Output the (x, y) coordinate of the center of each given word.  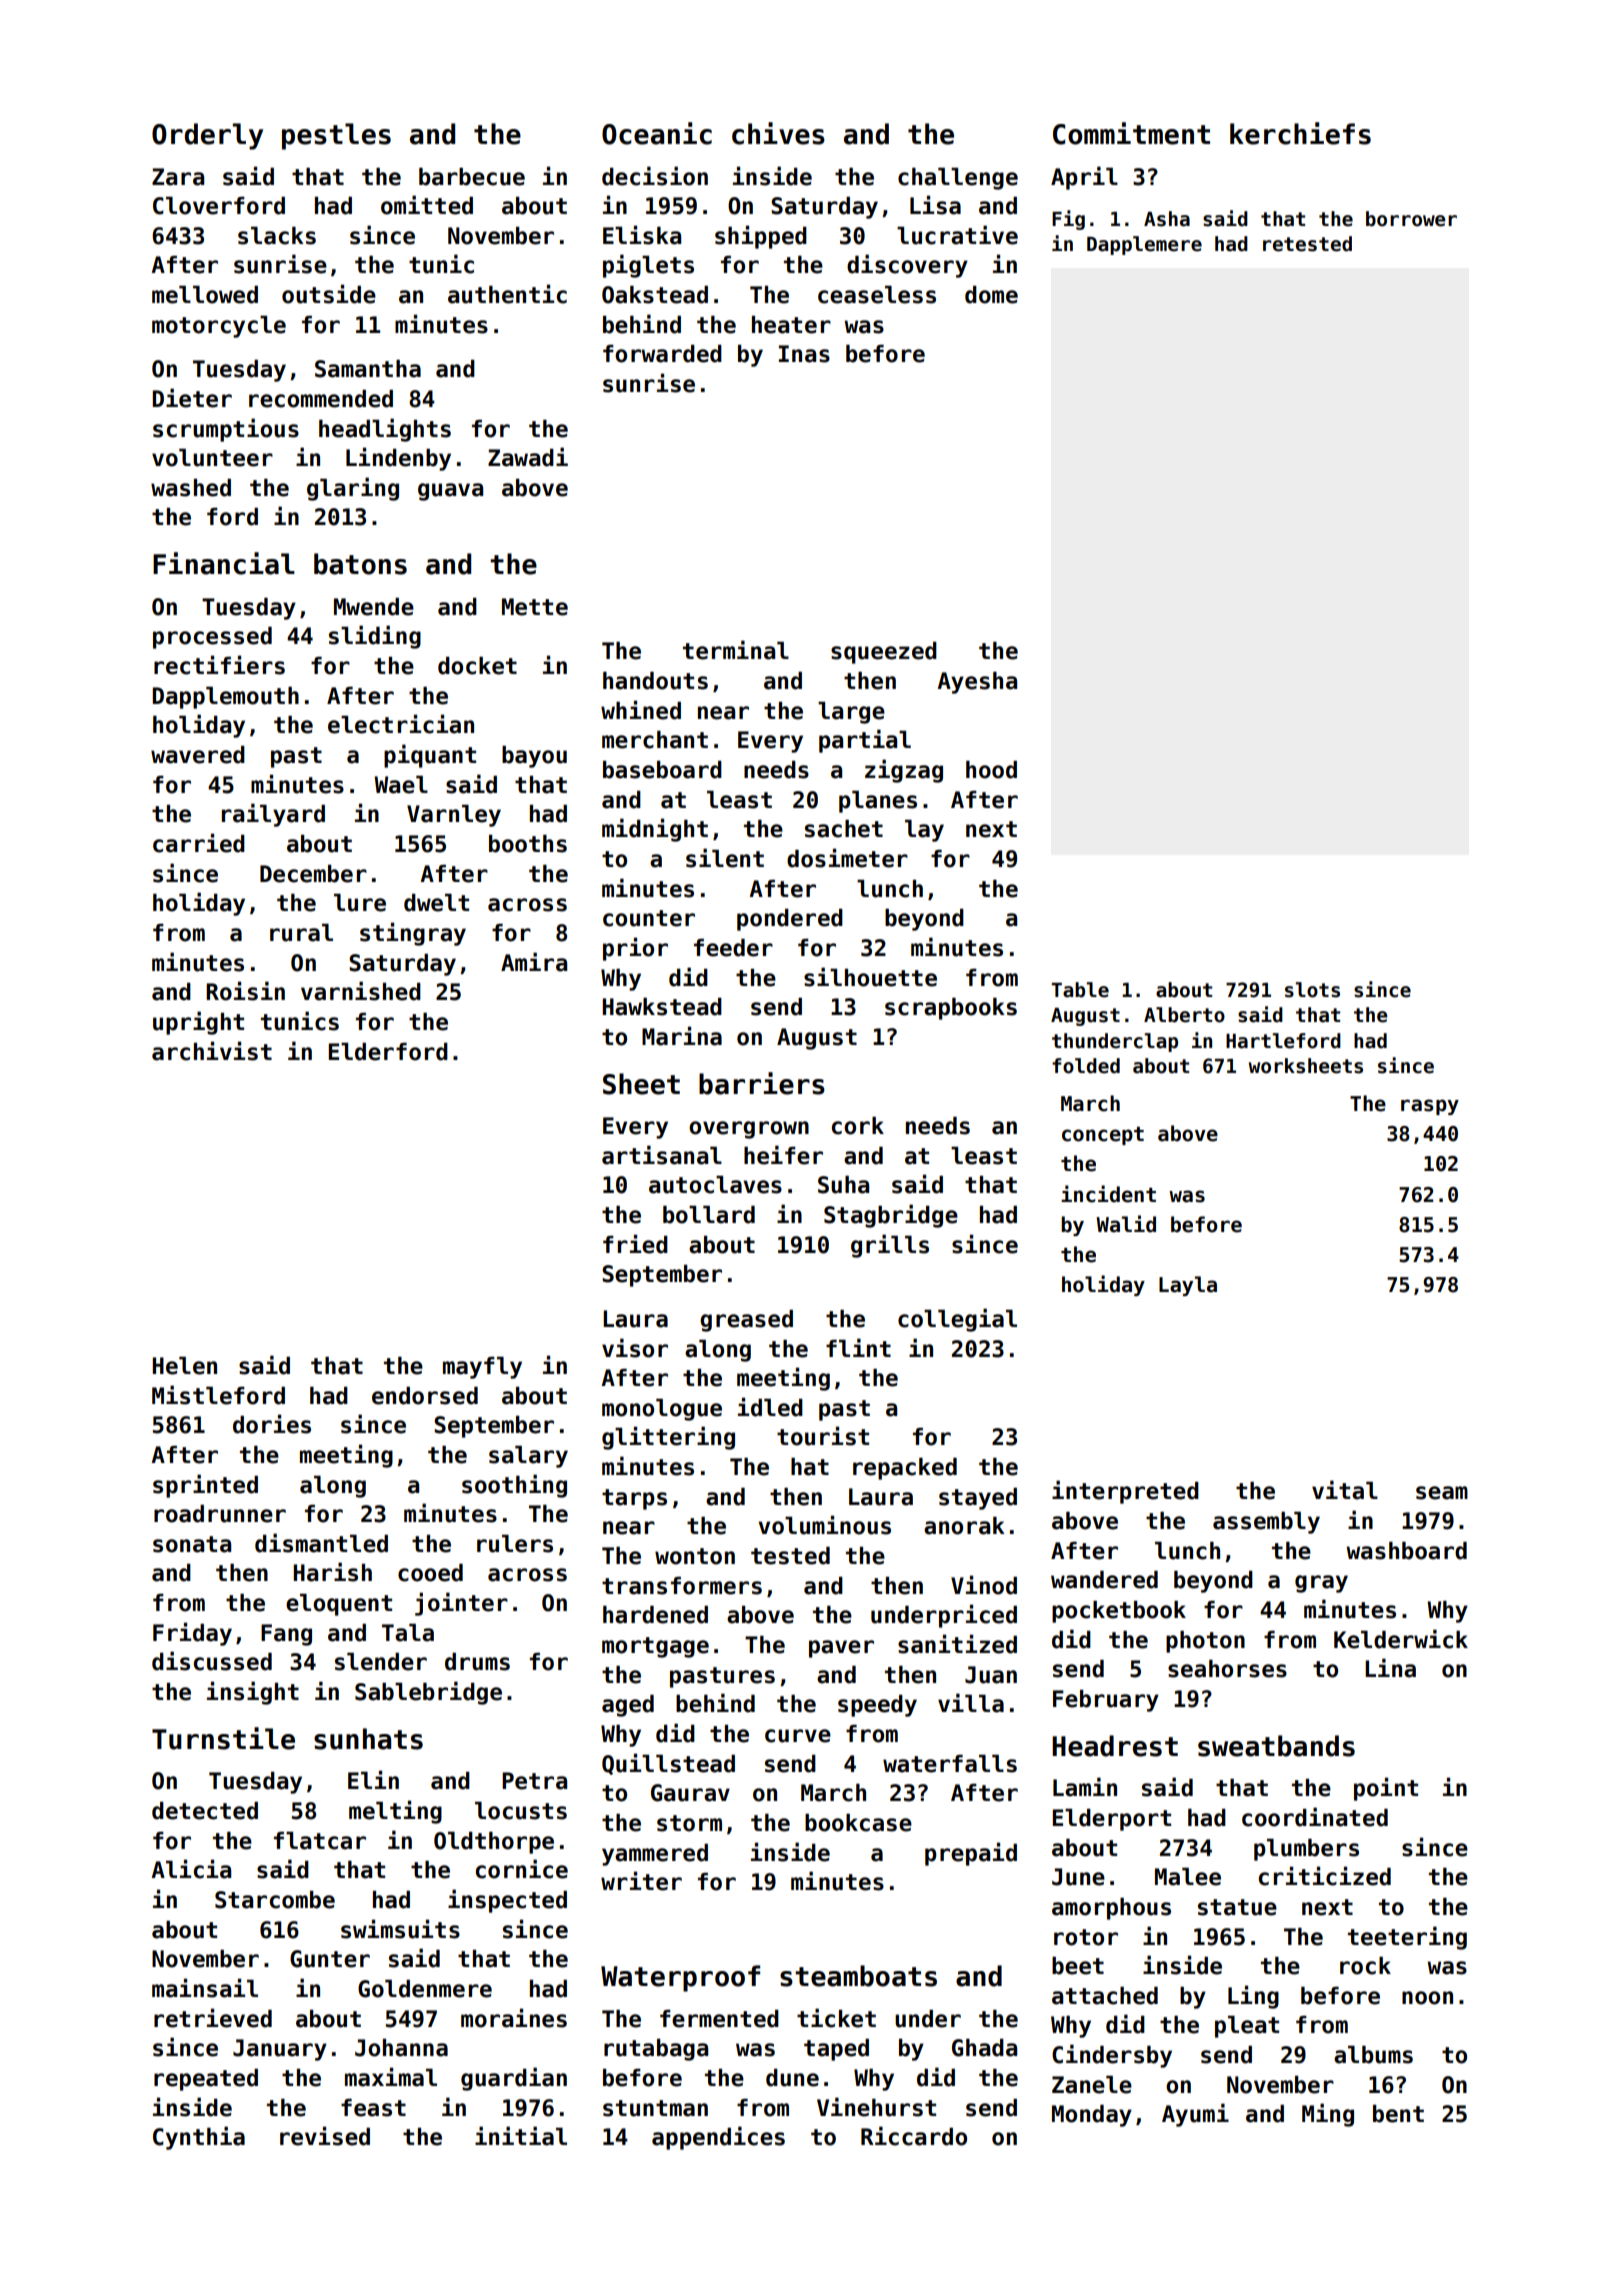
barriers (762, 1083)
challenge (958, 179)
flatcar (320, 1841)
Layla (1188, 1286)
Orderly (207, 136)
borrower (1411, 219)
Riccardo (914, 2136)
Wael (401, 785)
